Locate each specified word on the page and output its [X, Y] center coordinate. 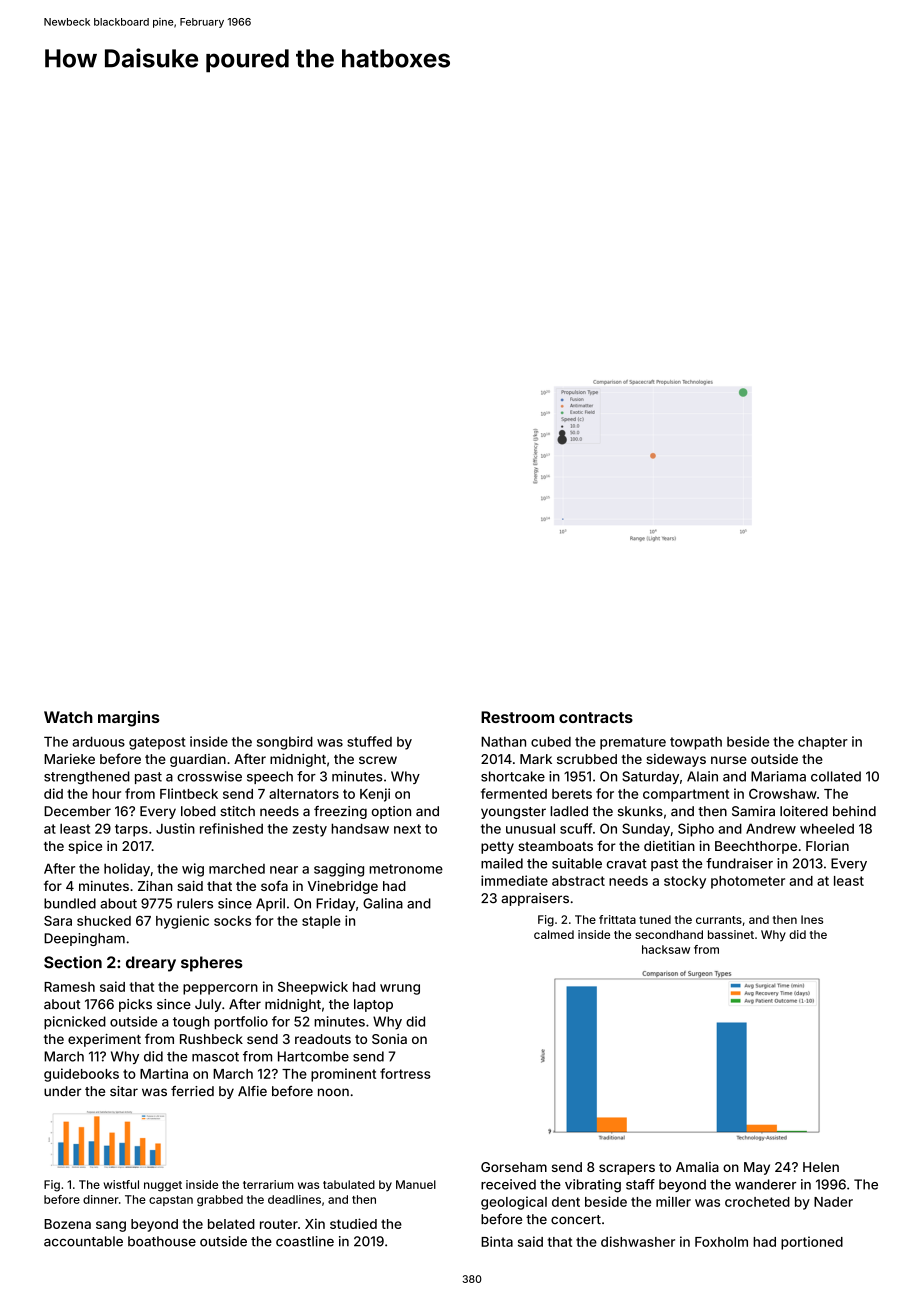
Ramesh [69, 987]
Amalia [697, 1167]
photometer [748, 882]
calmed [554, 934]
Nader [833, 1202]
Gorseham [514, 1167]
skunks [640, 811]
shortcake [513, 776]
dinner [101, 1199]
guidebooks [81, 1075]
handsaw [360, 828]
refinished [231, 828]
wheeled [827, 828]
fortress [405, 1073]
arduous [98, 741]
